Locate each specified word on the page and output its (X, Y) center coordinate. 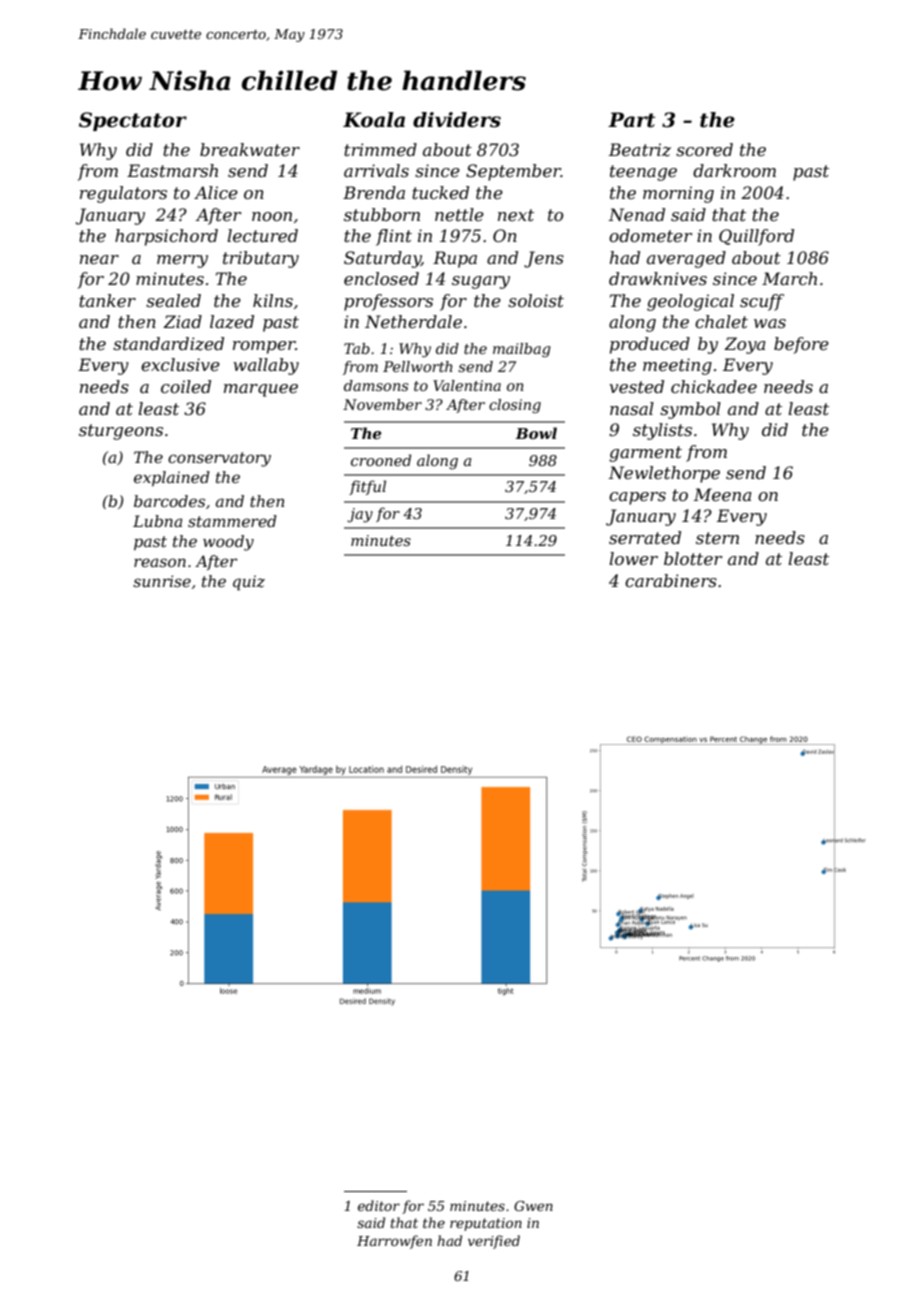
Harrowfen (394, 1242)
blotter (693, 558)
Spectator (133, 121)
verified (494, 1242)
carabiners (671, 580)
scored (704, 149)
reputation (486, 1224)
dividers (457, 120)
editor (379, 1205)
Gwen (533, 1206)
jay (360, 515)
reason (160, 562)
